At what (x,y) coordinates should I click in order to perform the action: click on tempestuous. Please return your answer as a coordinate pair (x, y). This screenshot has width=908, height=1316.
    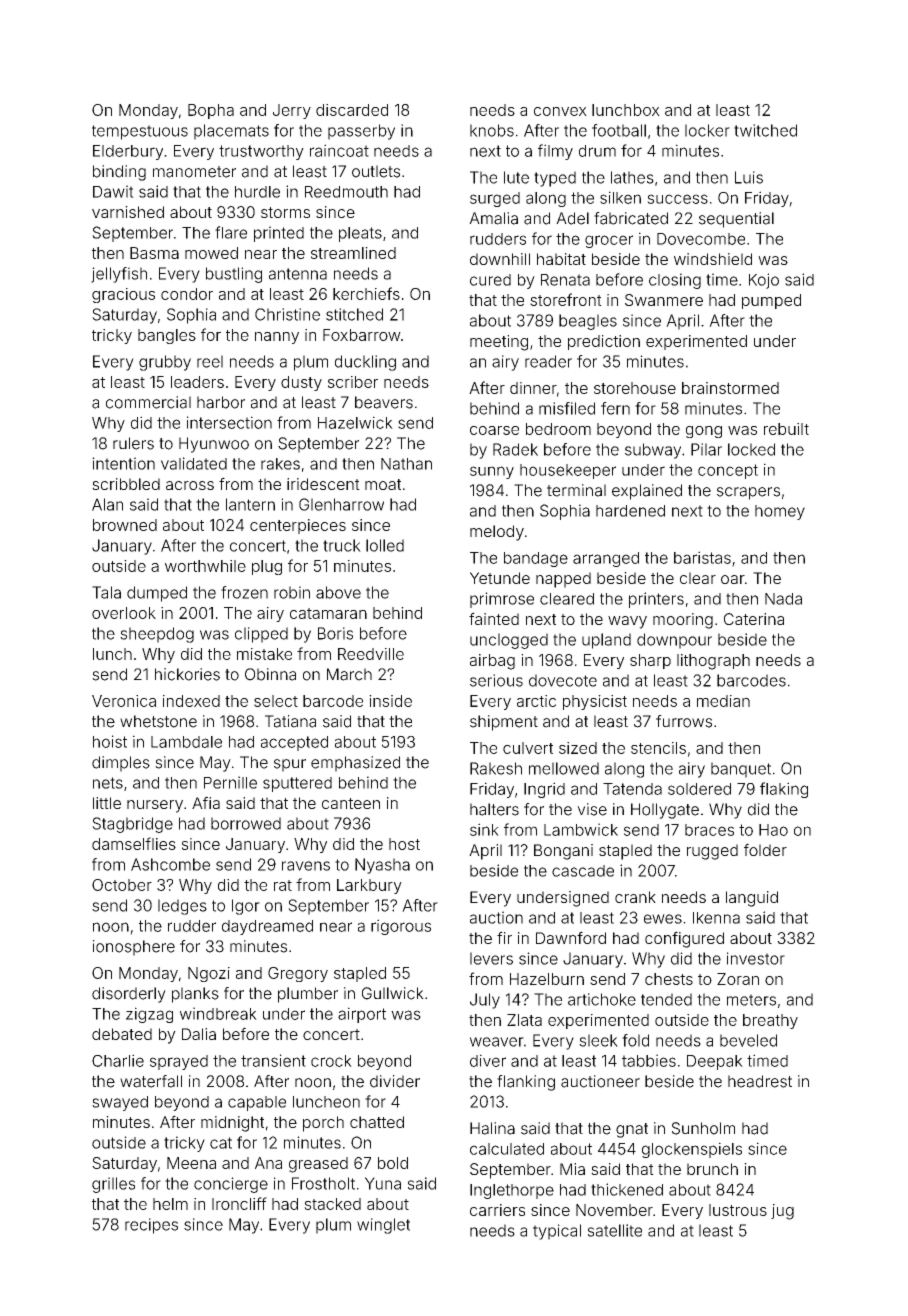
    Looking at the image, I should click on (140, 132).
